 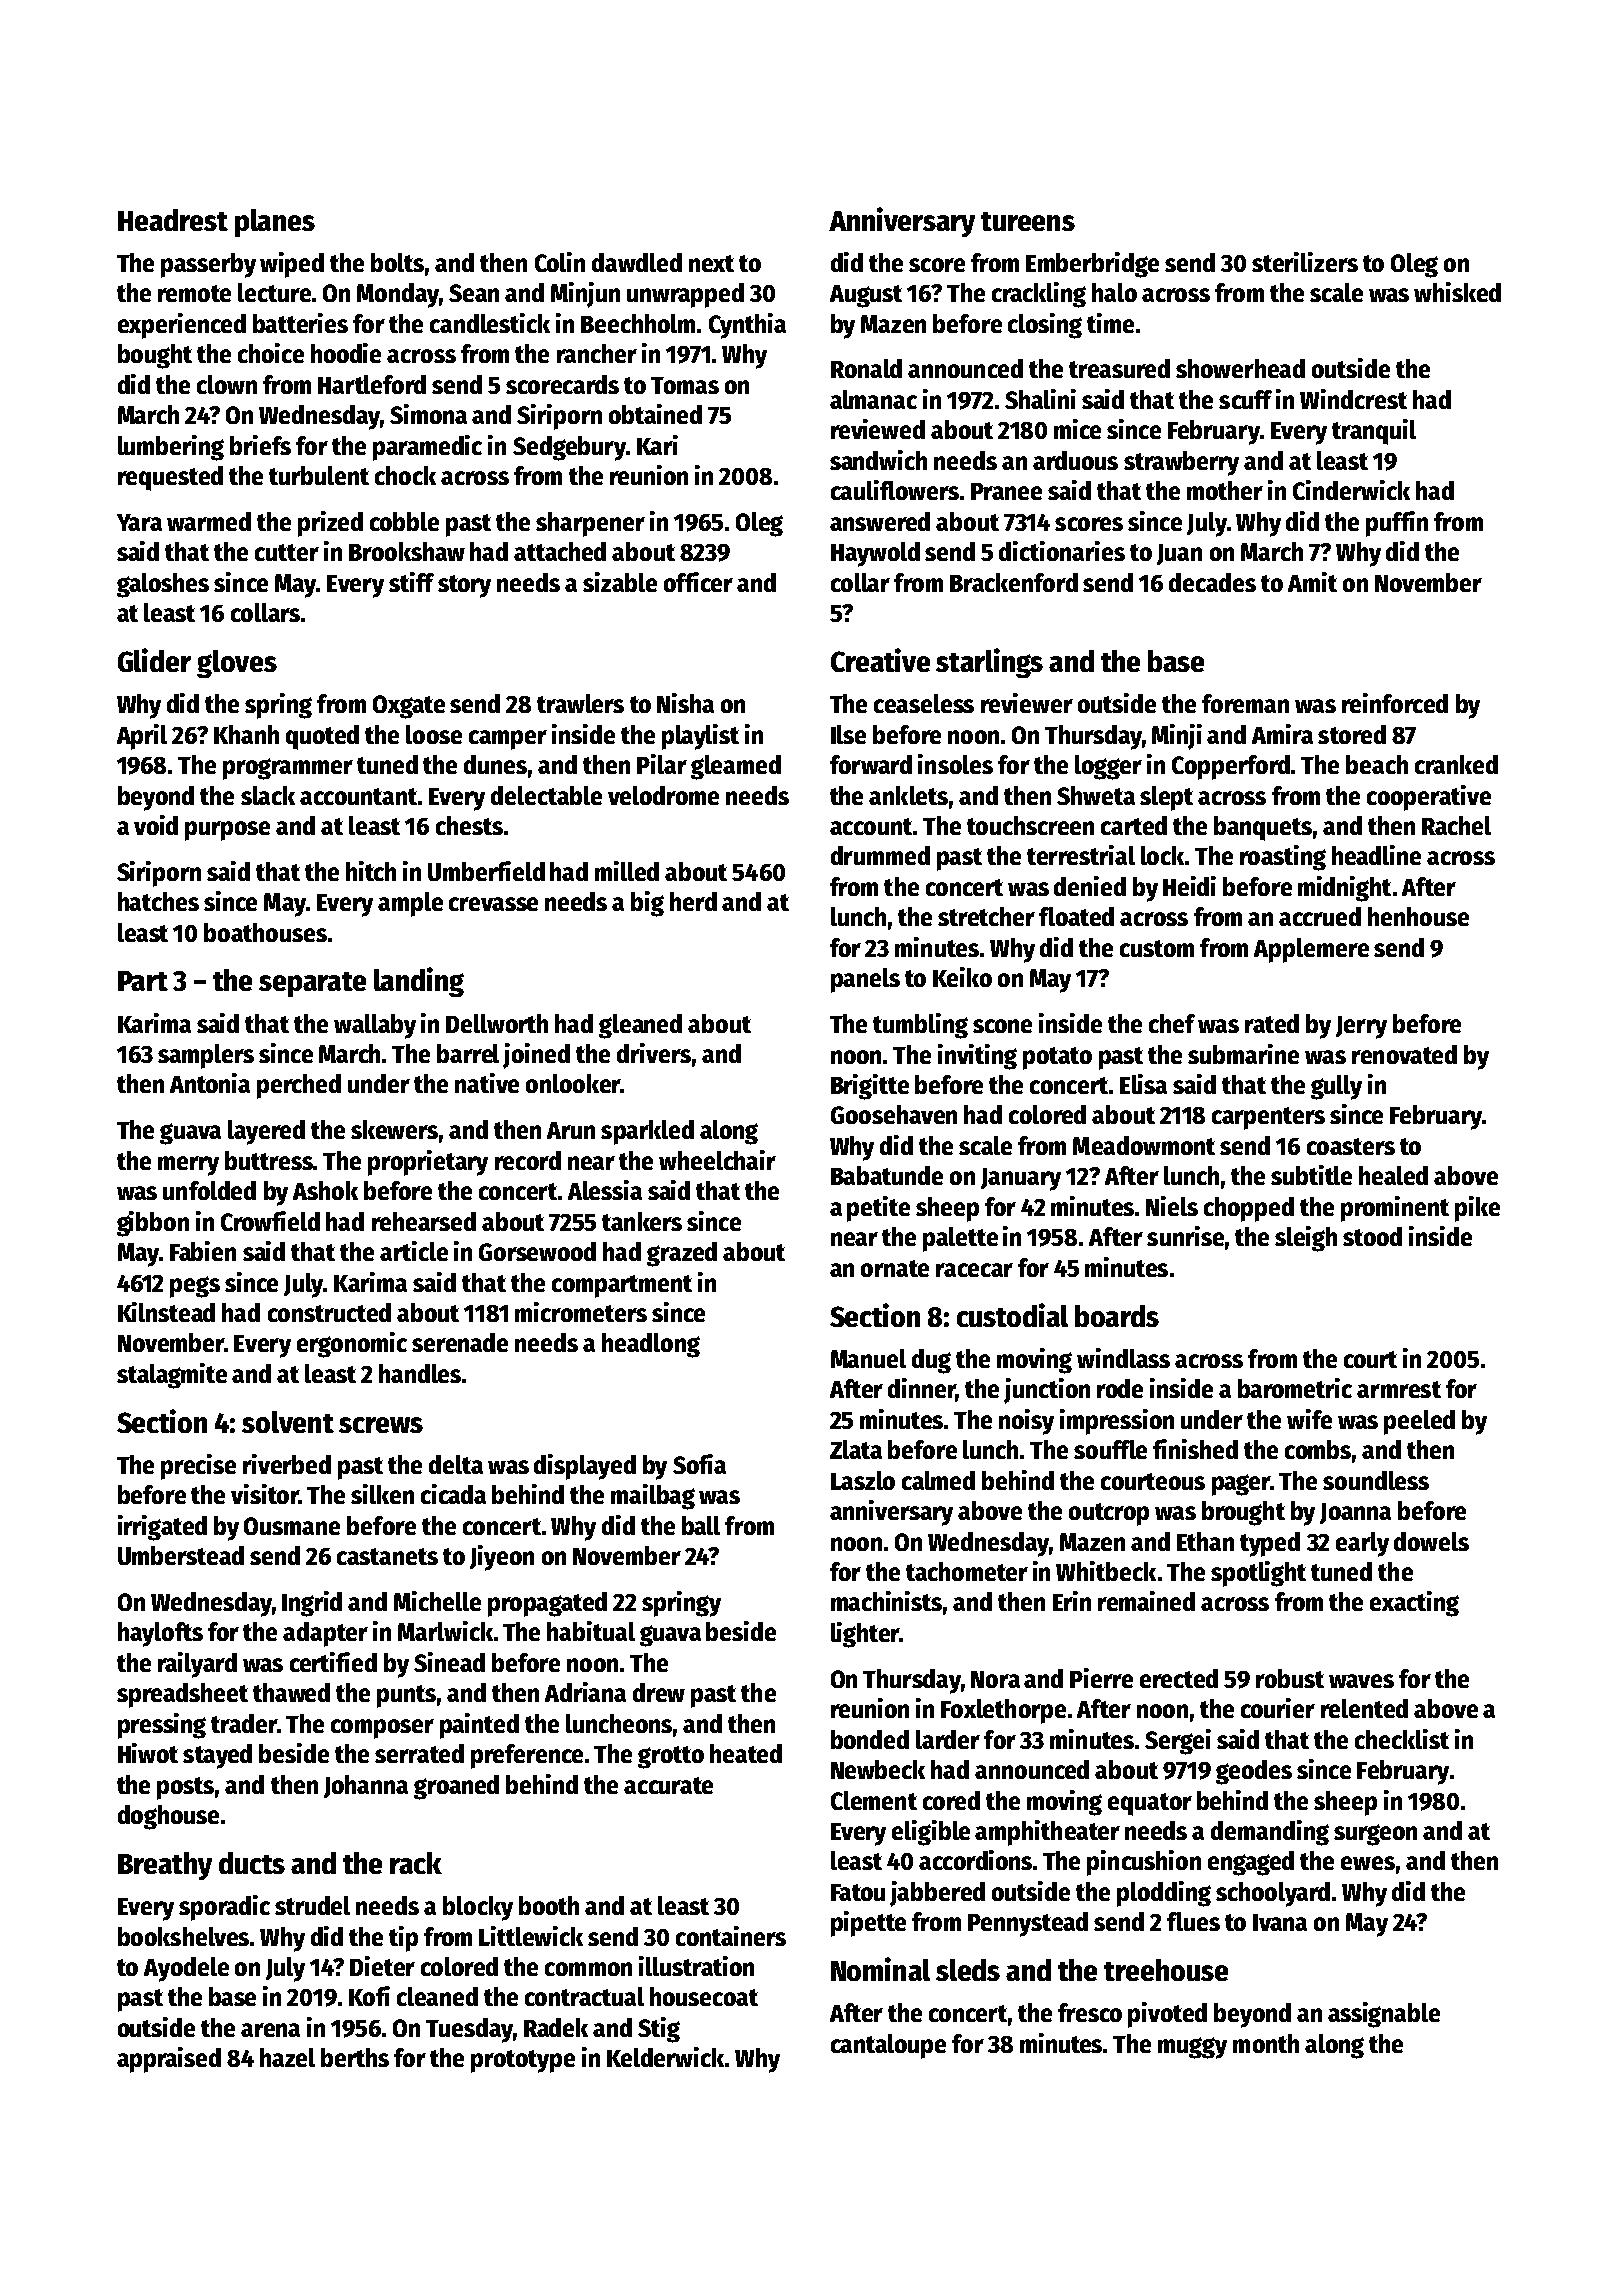 I want to click on stalagmite, so click(x=172, y=1376).
